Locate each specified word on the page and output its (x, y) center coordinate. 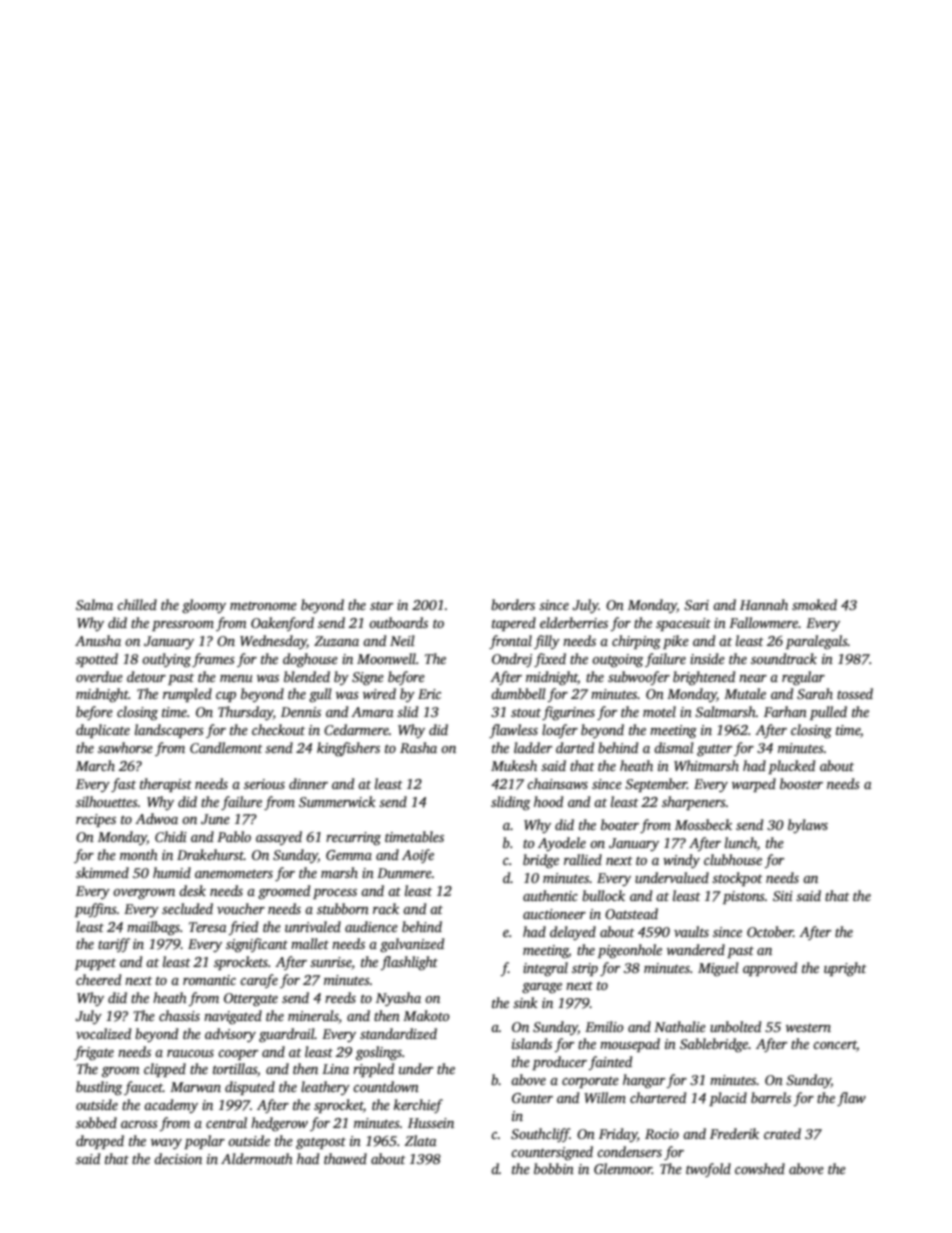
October (770, 931)
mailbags (153, 928)
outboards (398, 622)
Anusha (98, 640)
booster (801, 783)
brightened (704, 678)
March (95, 765)
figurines (568, 713)
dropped (100, 1142)
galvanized (412, 945)
